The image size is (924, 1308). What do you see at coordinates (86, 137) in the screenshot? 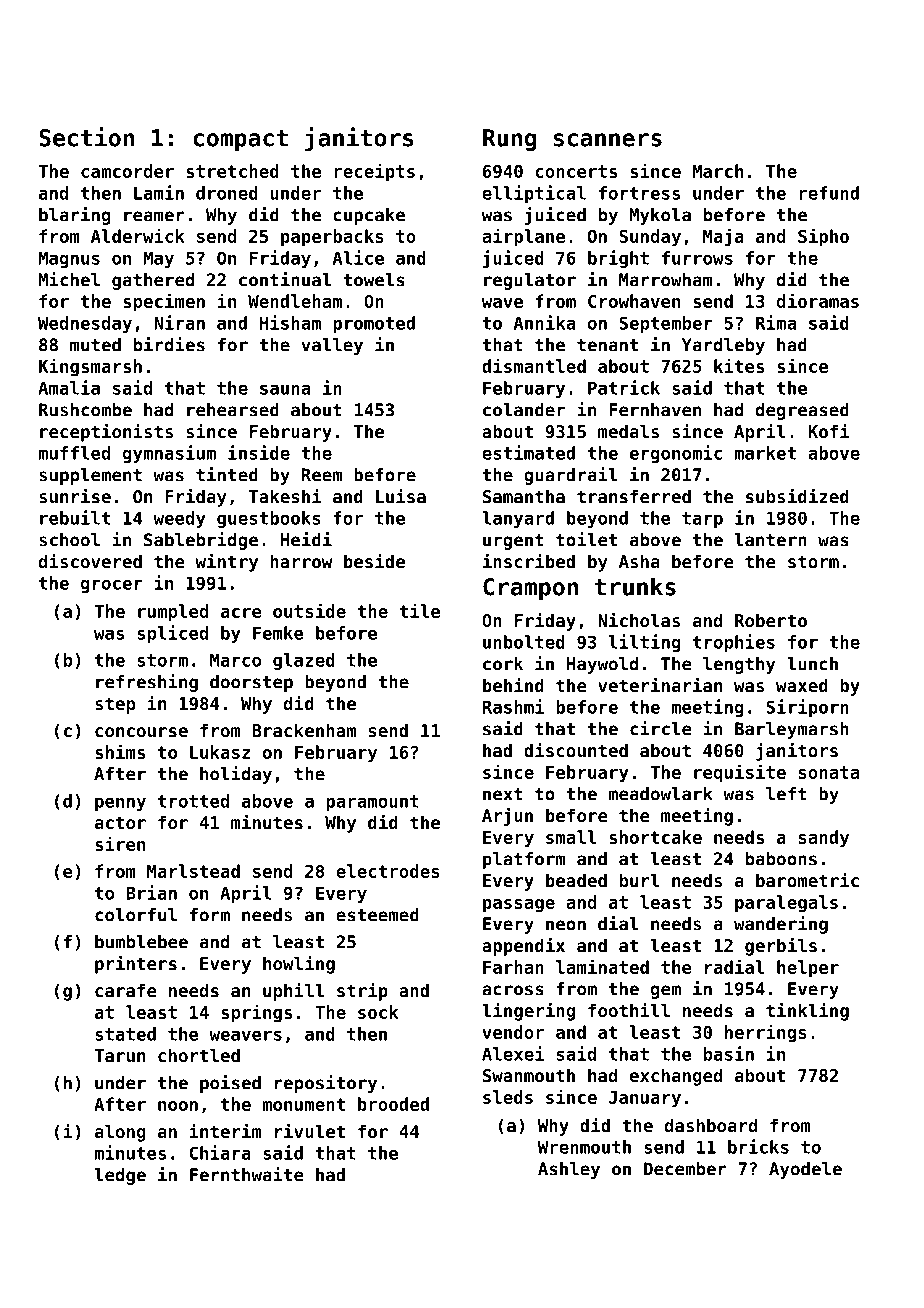
I see `Section` at bounding box center [86, 137].
